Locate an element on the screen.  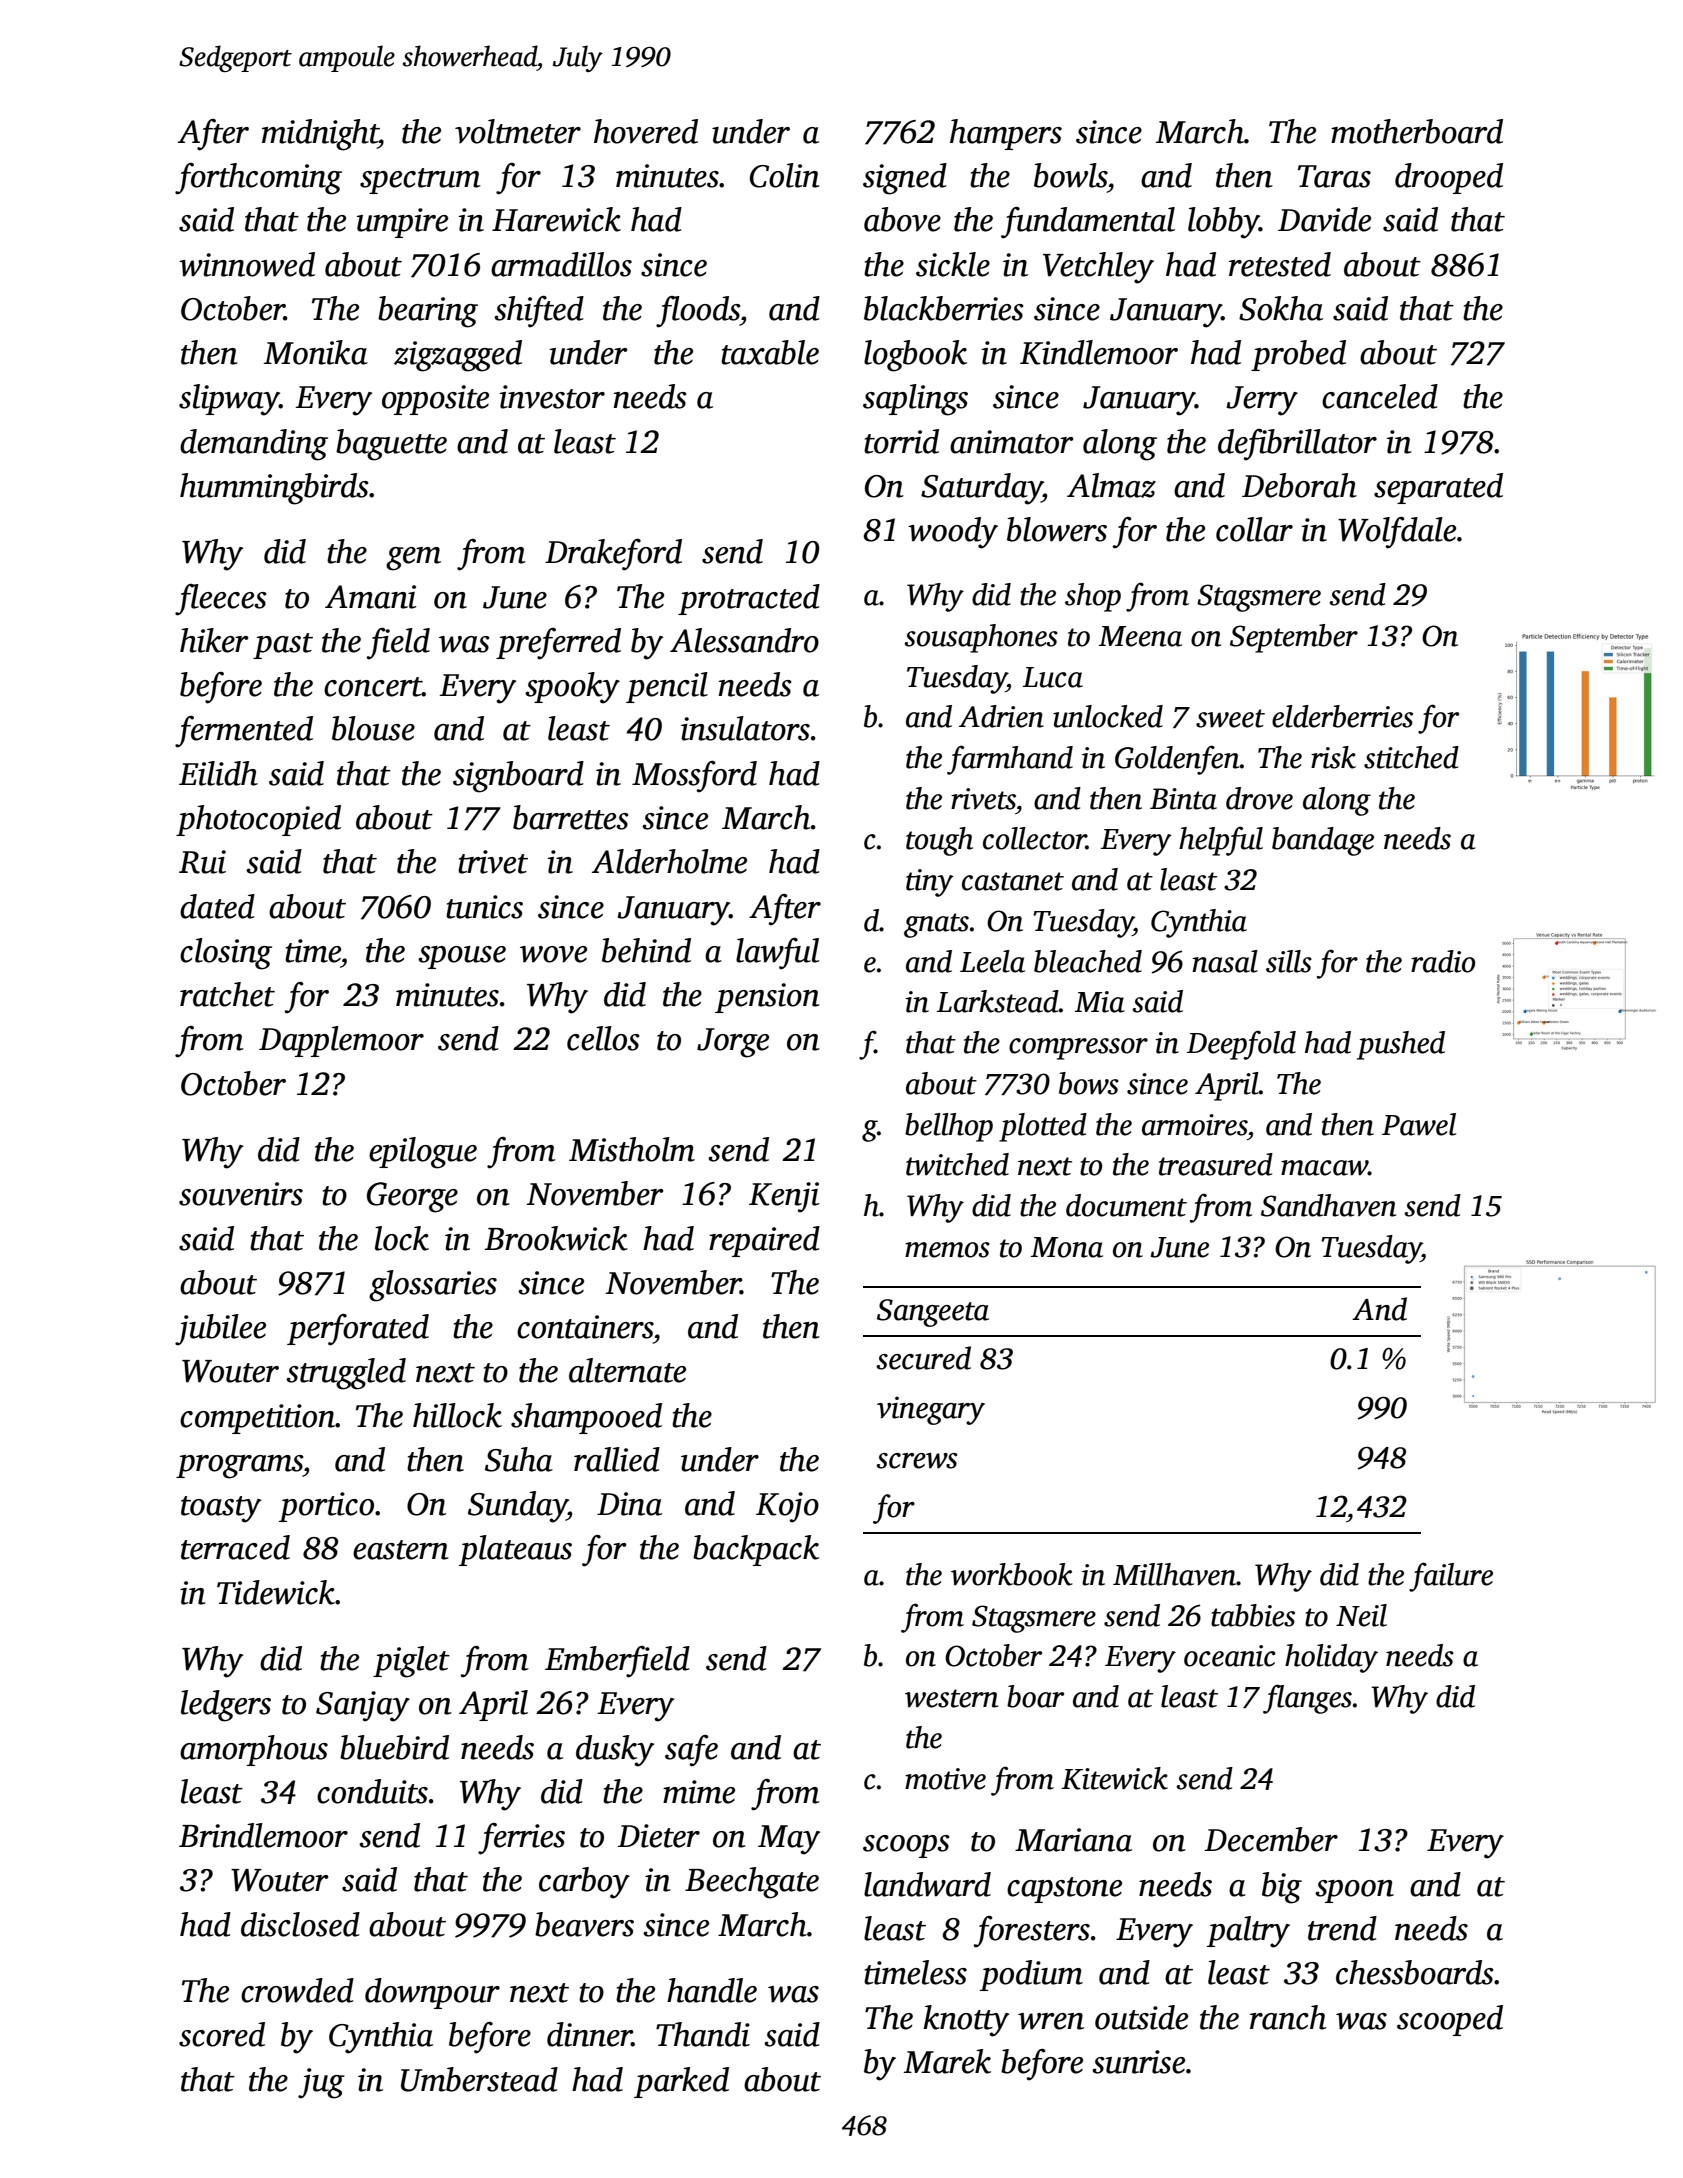
parked is located at coordinates (681, 2082).
